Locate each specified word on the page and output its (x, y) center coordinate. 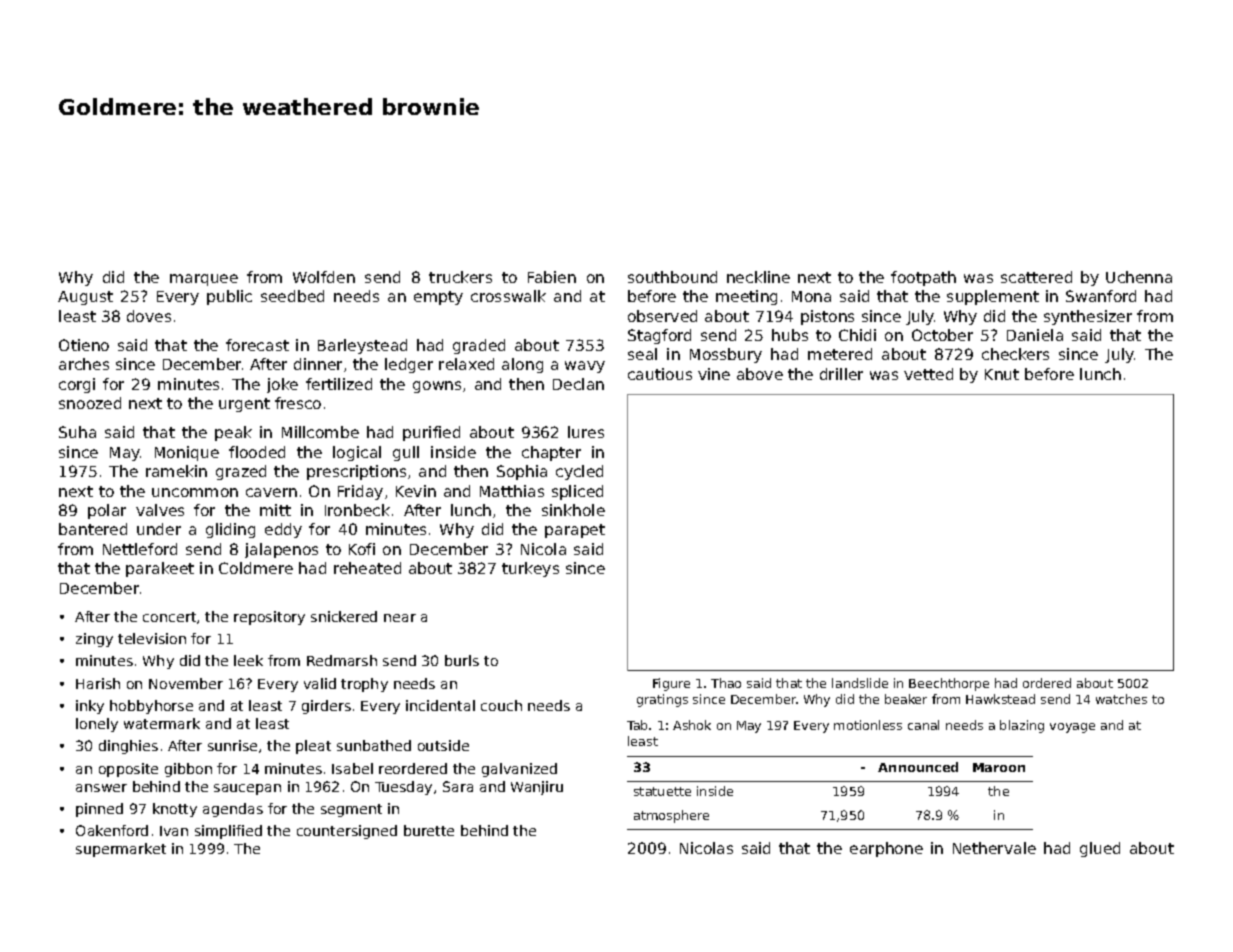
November (186, 683)
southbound (672, 277)
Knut (1002, 374)
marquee (204, 280)
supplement (993, 297)
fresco (298, 403)
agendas (233, 810)
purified (431, 433)
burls (462, 660)
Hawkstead (1000, 699)
